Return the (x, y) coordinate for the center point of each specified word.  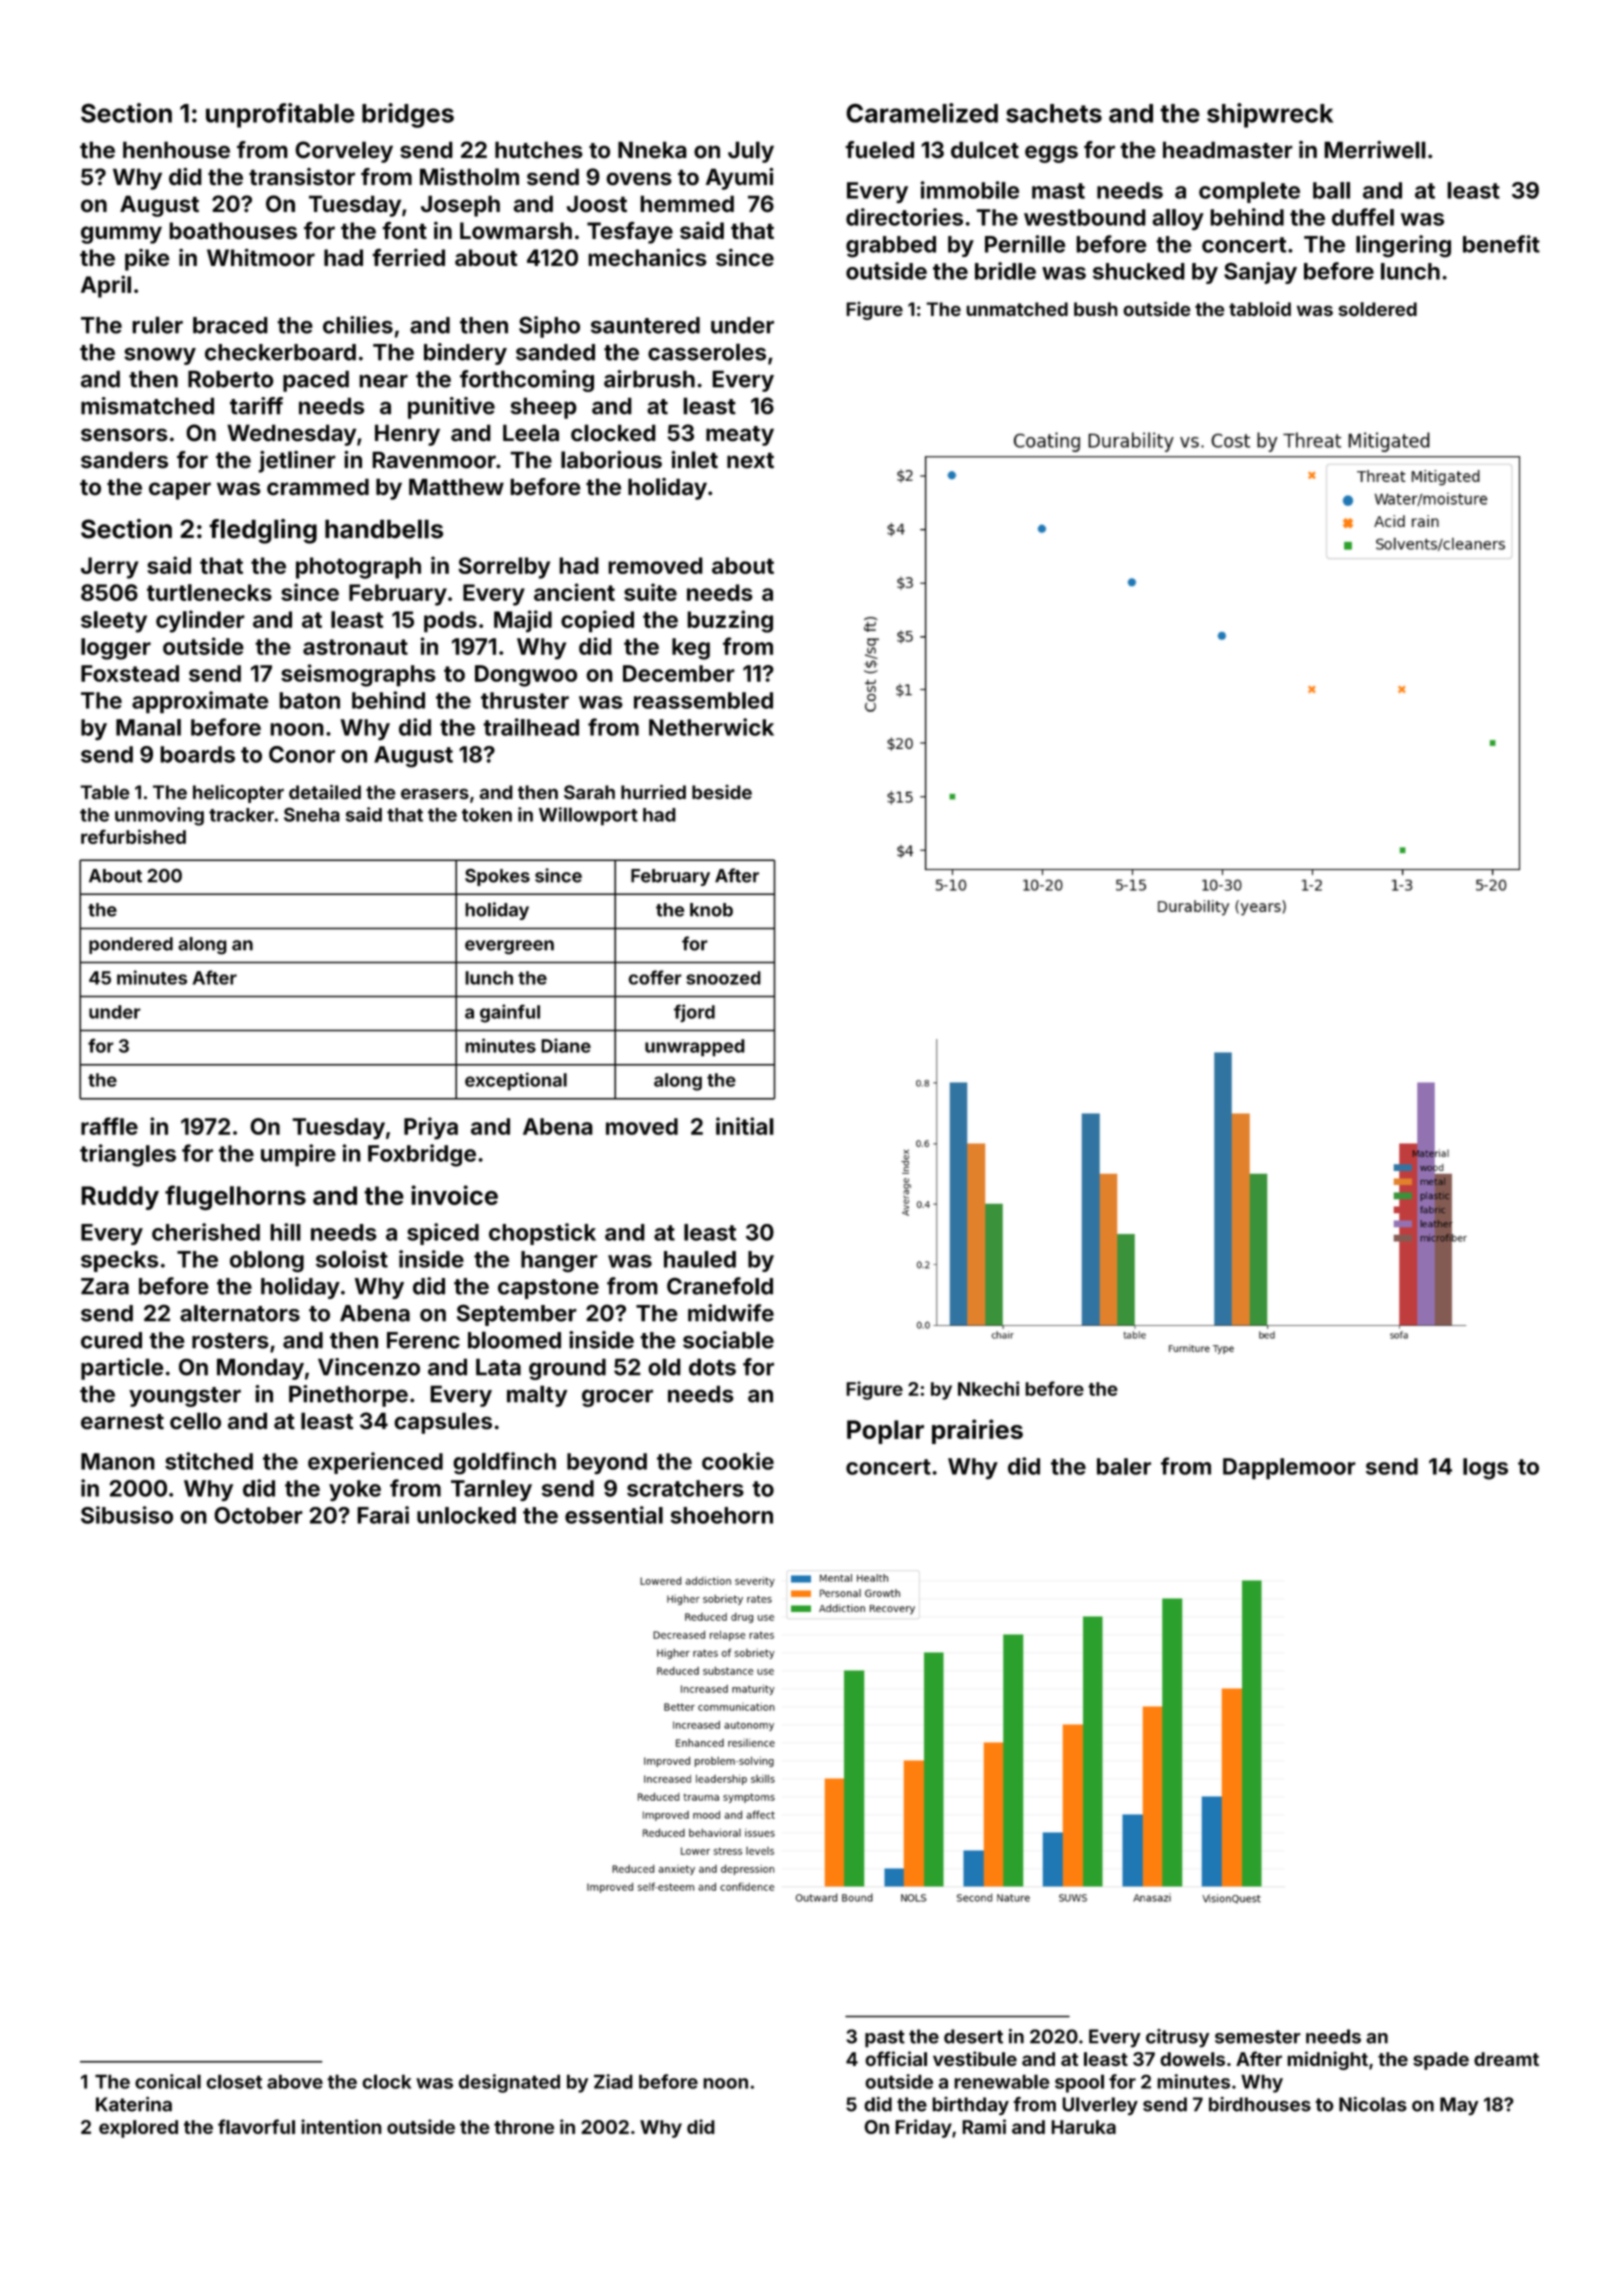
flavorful (256, 2126)
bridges (408, 115)
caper (180, 491)
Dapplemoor (1289, 1469)
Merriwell (1375, 150)
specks (120, 1261)
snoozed (723, 978)
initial (745, 1126)
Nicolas (1373, 2104)
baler (1124, 1466)
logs (1485, 1469)
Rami (984, 2126)
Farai (383, 1515)
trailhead (531, 727)
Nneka (652, 150)
